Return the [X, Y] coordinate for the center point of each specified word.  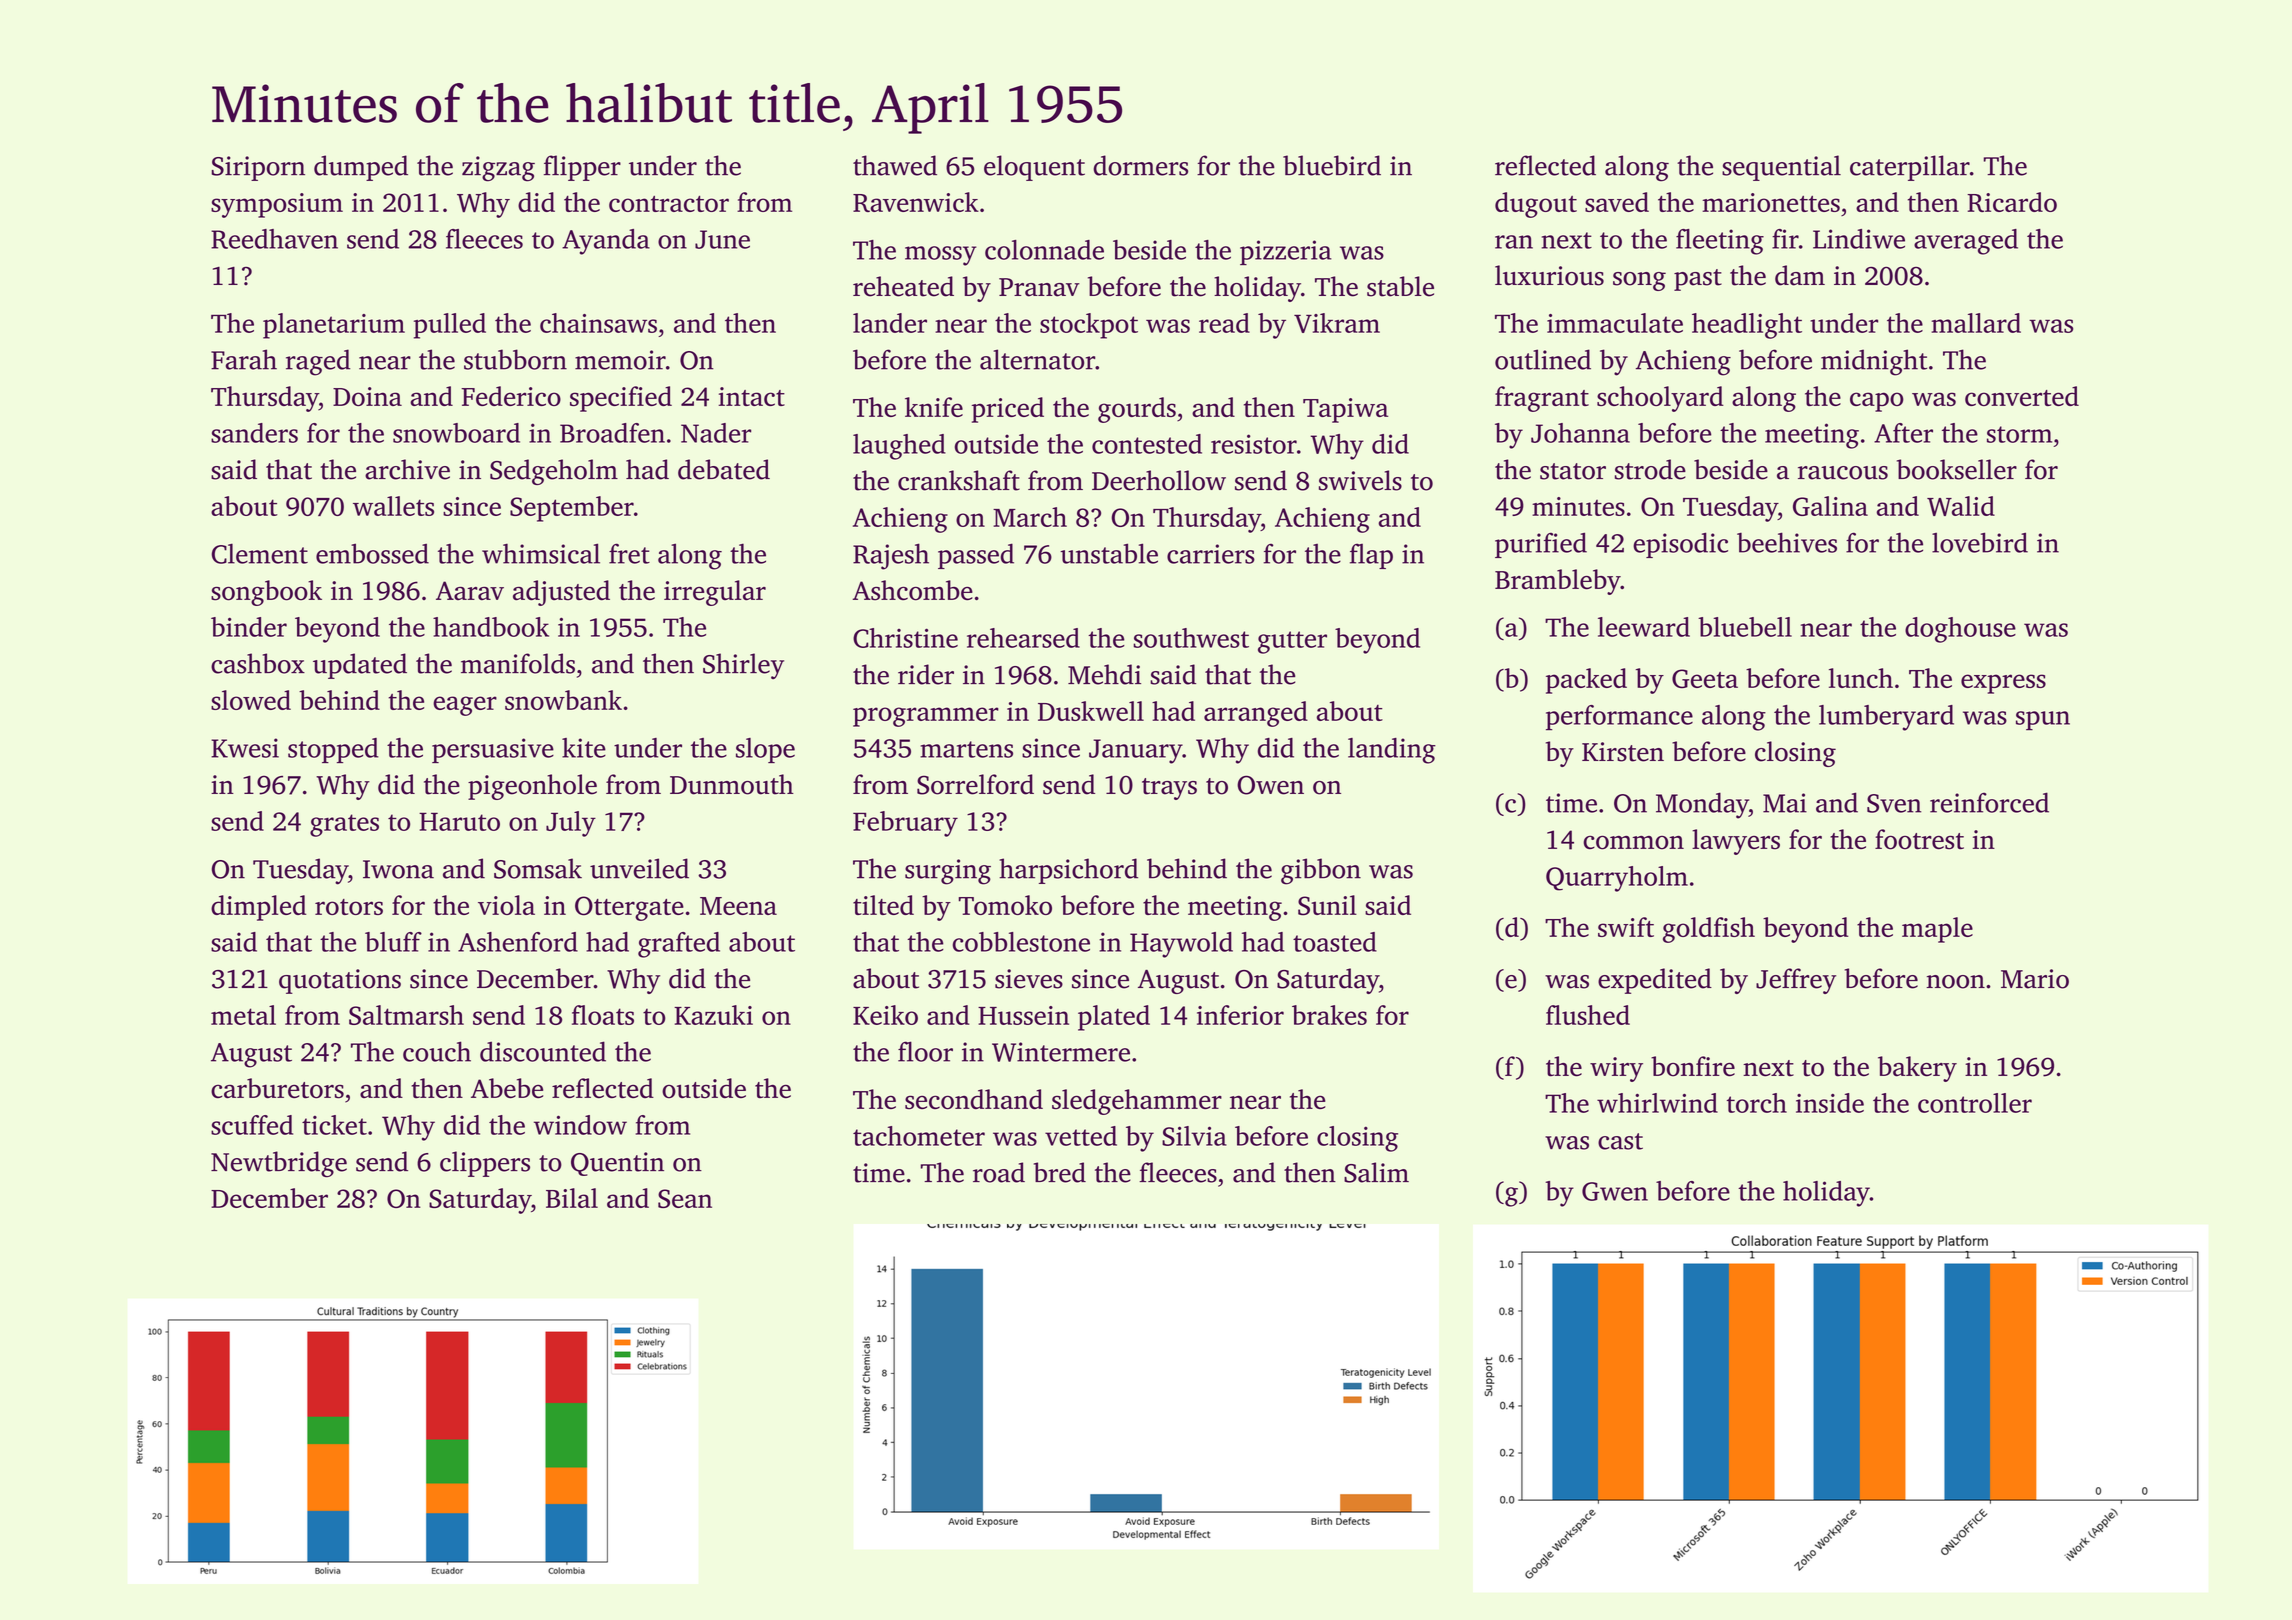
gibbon [1321, 871]
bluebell [1745, 627]
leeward [1644, 627]
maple [1937, 930]
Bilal [572, 1198]
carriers [1211, 554]
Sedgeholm [554, 472]
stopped [333, 750]
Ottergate [629, 908]
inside [1830, 1103]
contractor [669, 204]
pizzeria [1286, 252]
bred [1060, 1172]
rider [926, 674]
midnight [1874, 362]
